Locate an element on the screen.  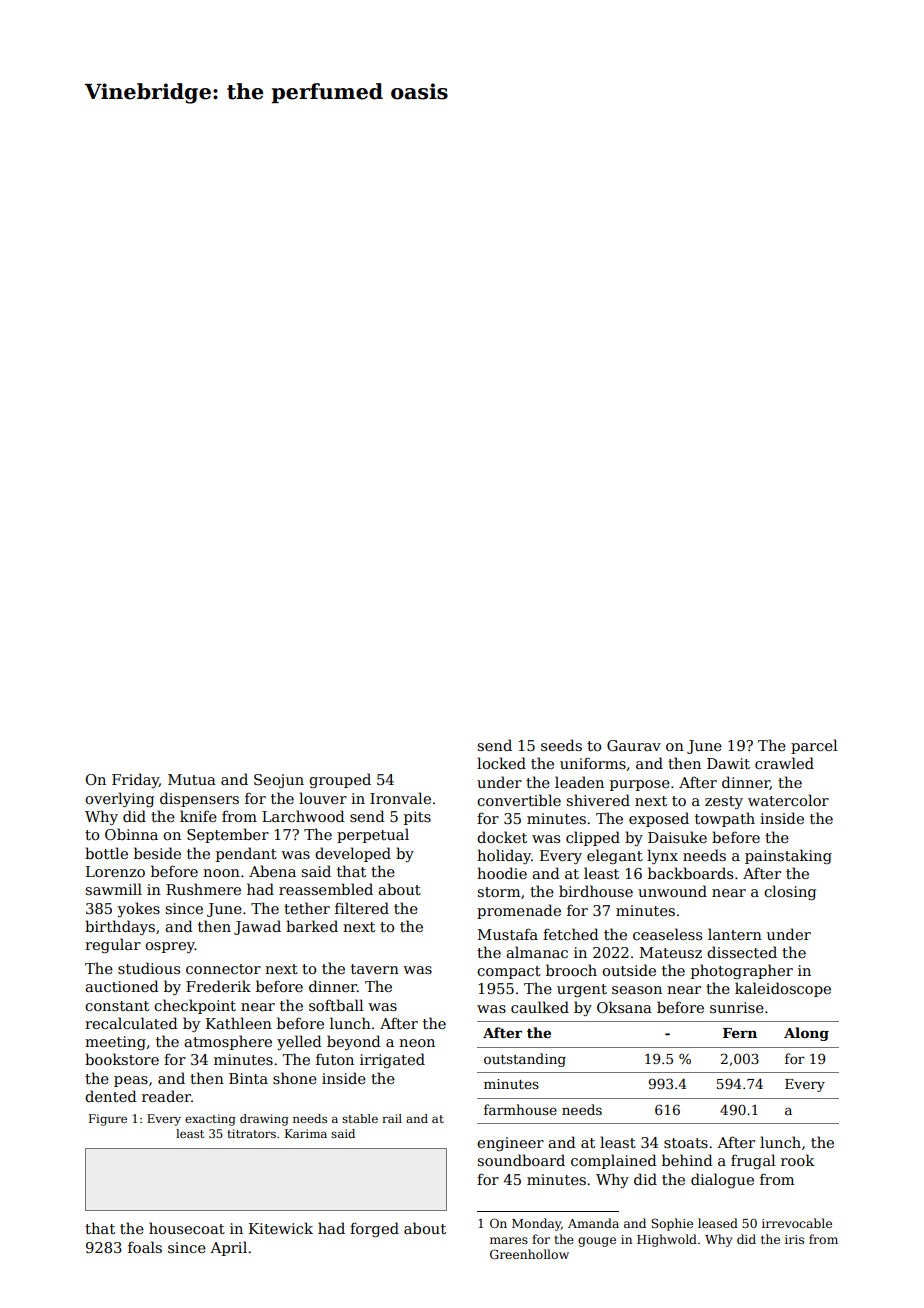
outside is located at coordinates (629, 970).
